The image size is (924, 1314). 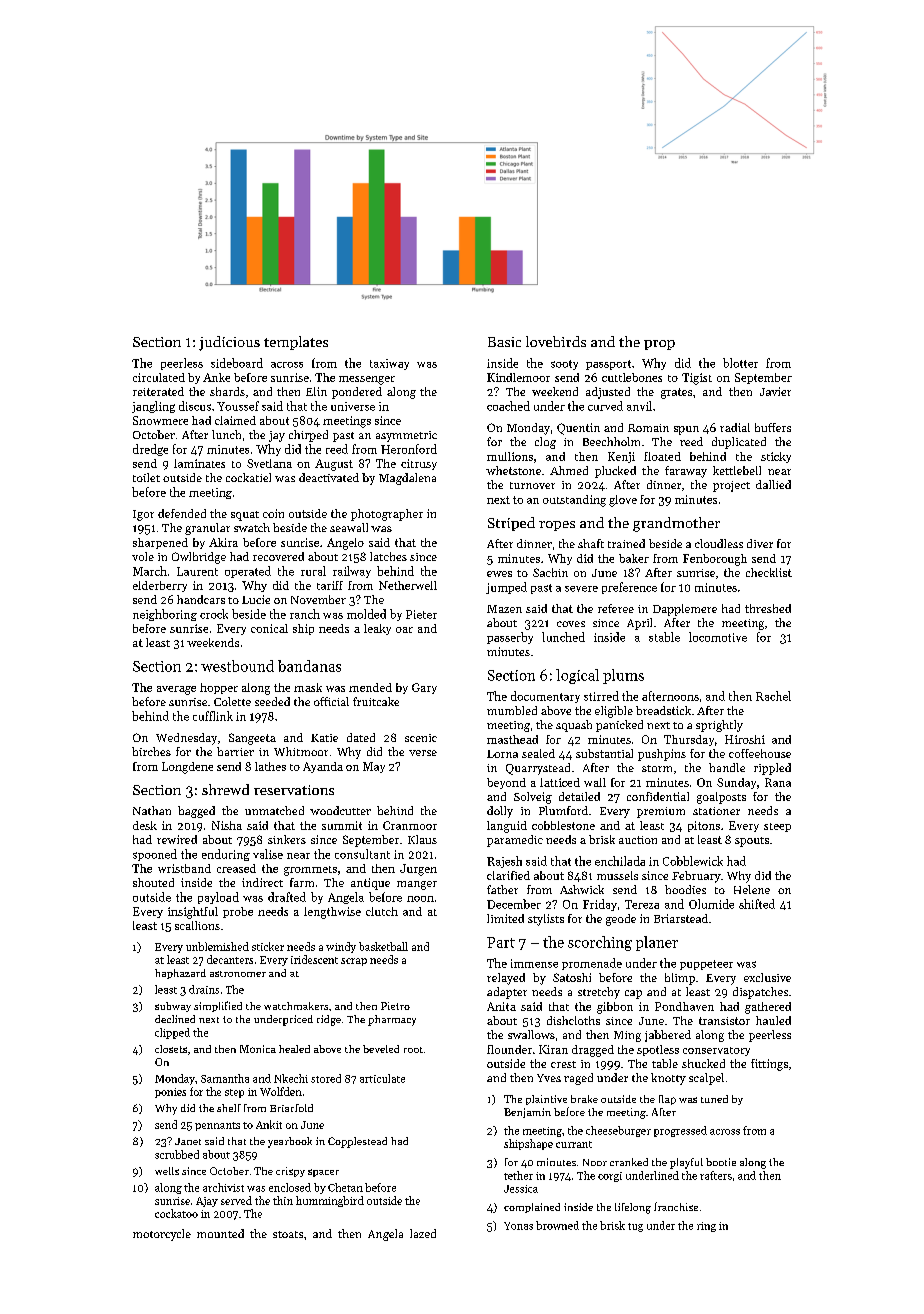 What do you see at coordinates (207, 1202) in the page?
I see `Ajay` at bounding box center [207, 1202].
